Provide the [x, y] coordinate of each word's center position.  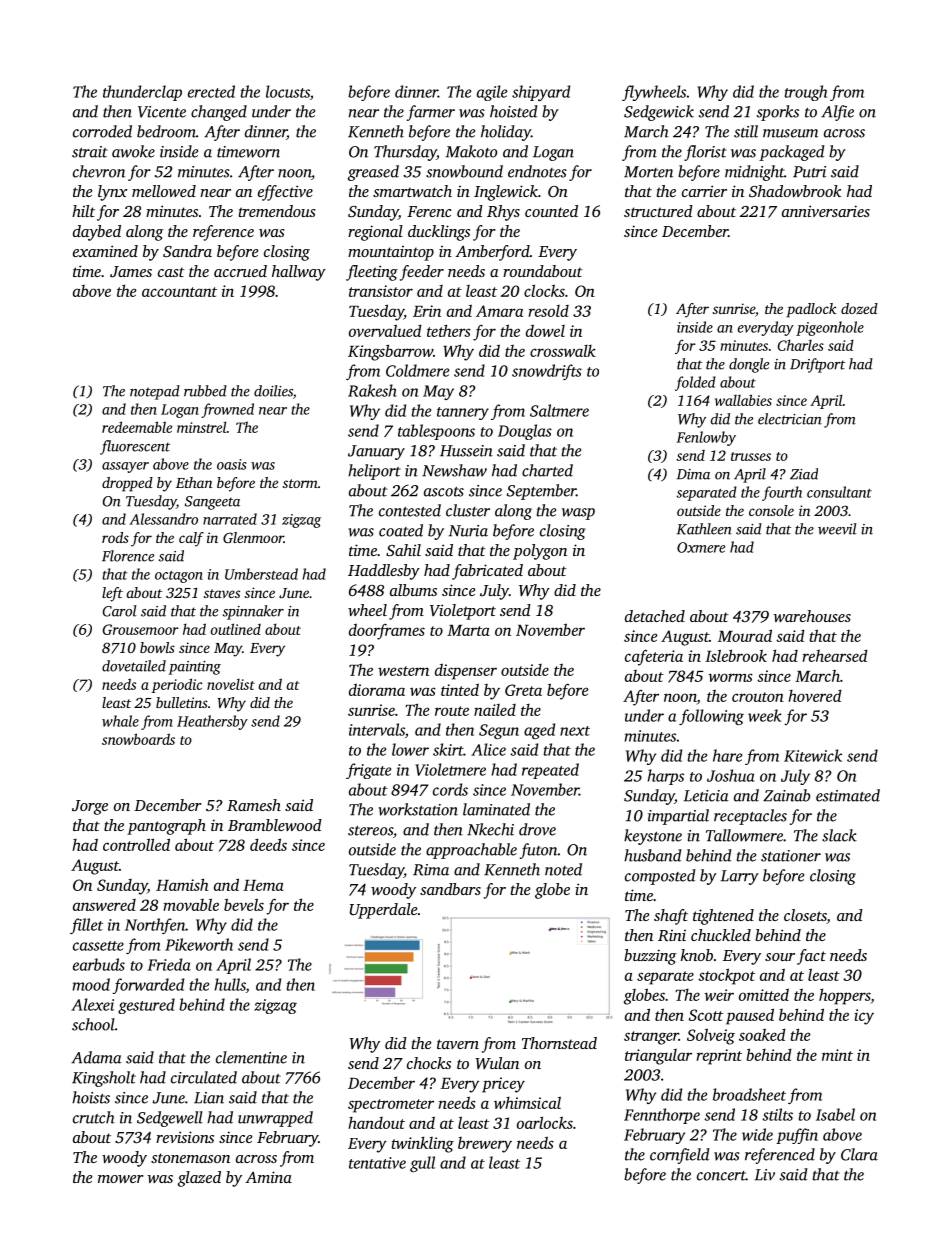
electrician [790, 419]
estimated [848, 795]
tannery [463, 413]
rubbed [205, 391]
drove [537, 829]
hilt [83, 211]
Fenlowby [706, 438]
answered [104, 905]
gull [422, 1164]
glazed [199, 1179]
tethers [449, 330]
